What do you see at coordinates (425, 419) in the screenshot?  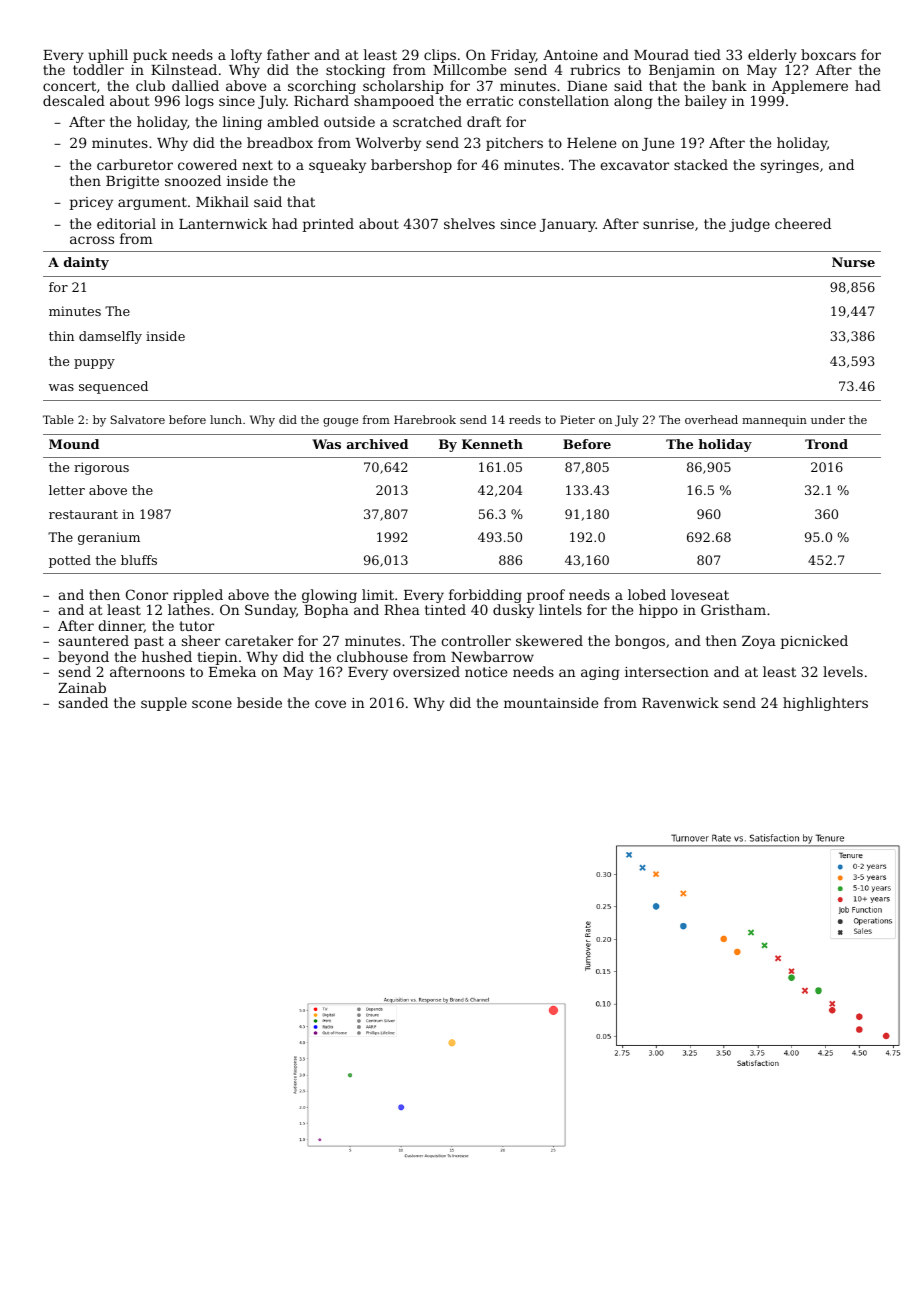 I see `Harebrook` at bounding box center [425, 419].
